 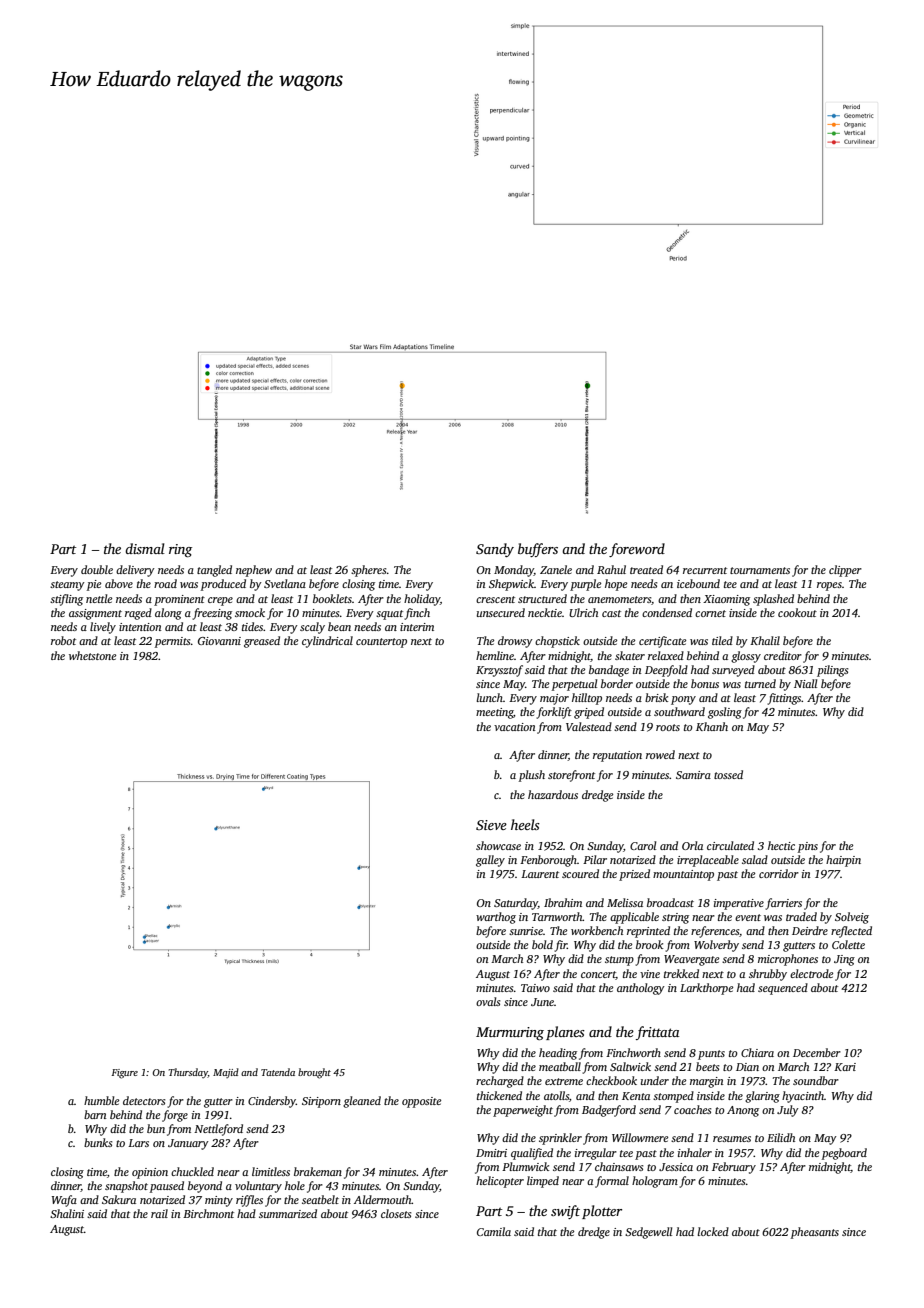 I want to click on Sandy, so click(x=495, y=550).
